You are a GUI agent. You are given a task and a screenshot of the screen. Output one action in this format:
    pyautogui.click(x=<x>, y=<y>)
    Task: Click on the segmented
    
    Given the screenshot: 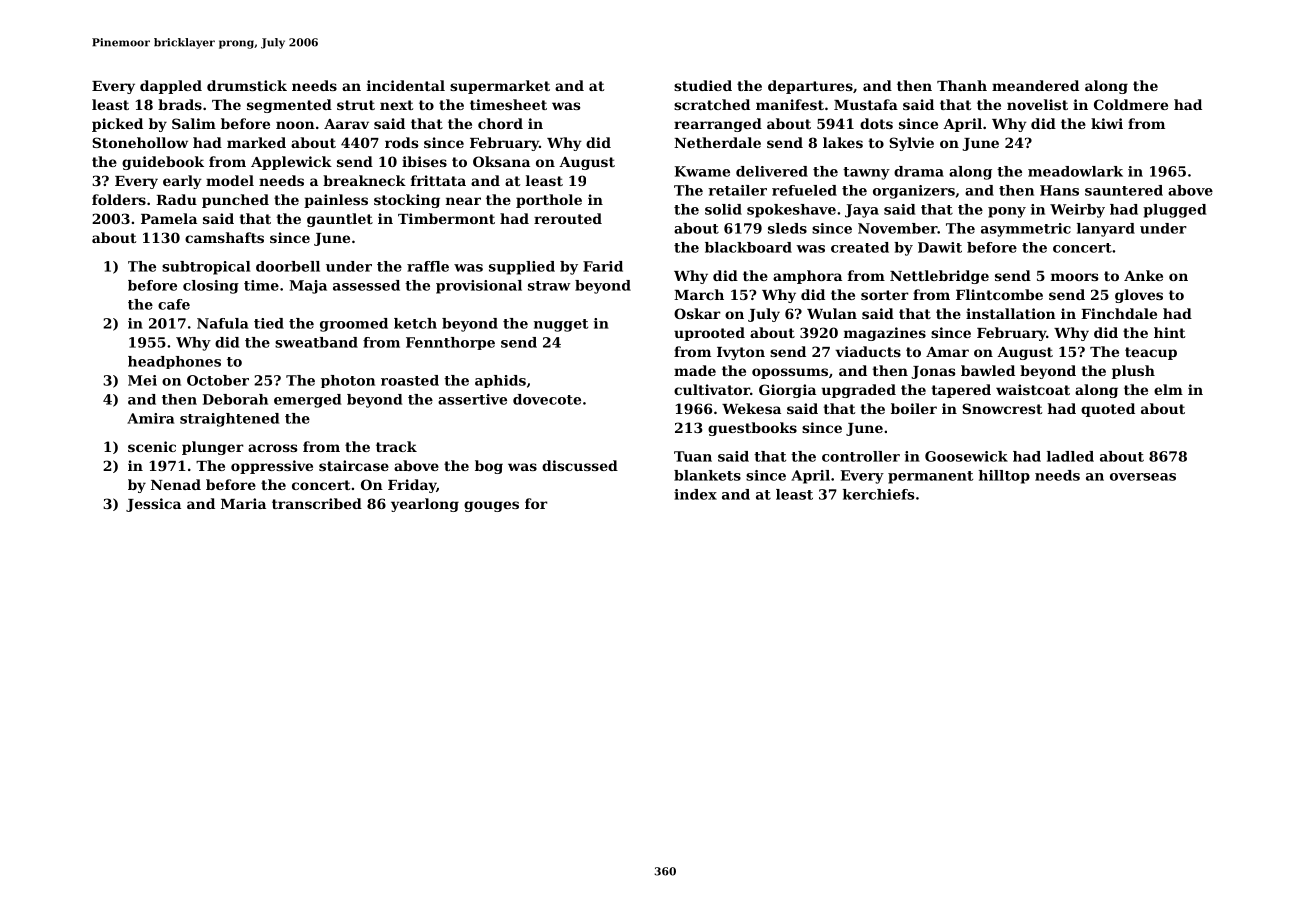 What is the action you would take?
    pyautogui.click(x=289, y=106)
